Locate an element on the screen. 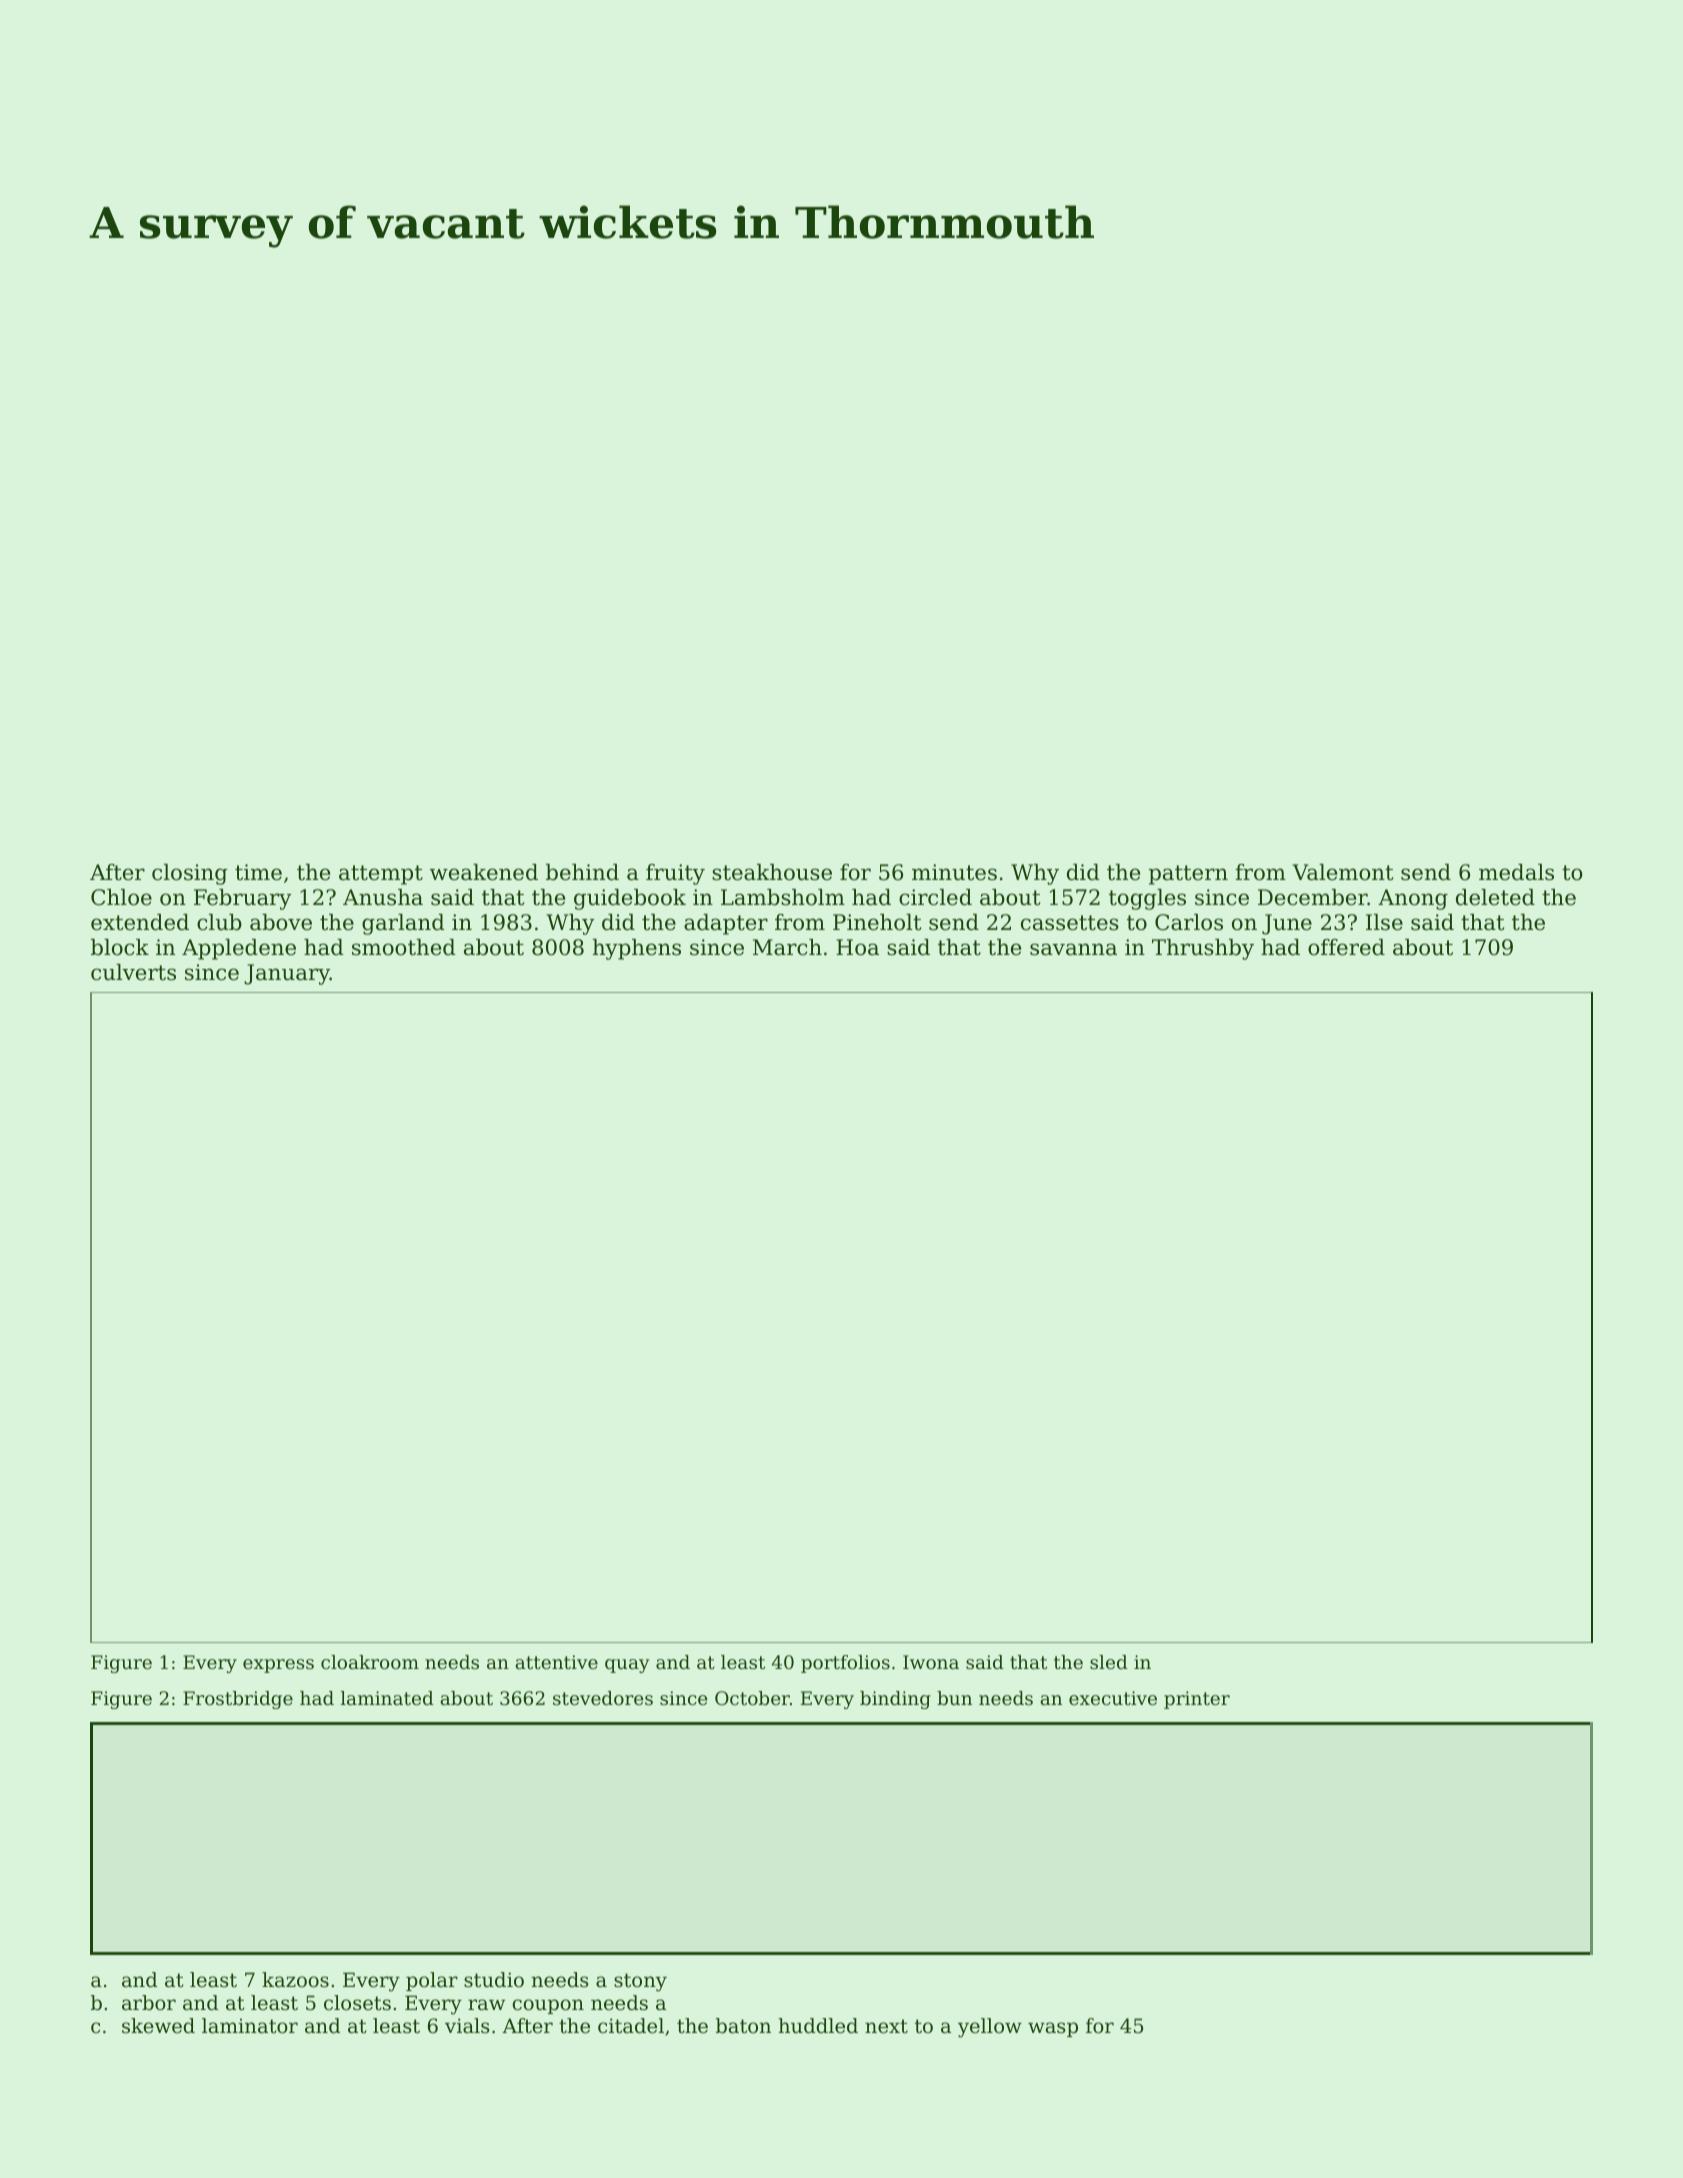  offered is located at coordinates (1346, 947).
